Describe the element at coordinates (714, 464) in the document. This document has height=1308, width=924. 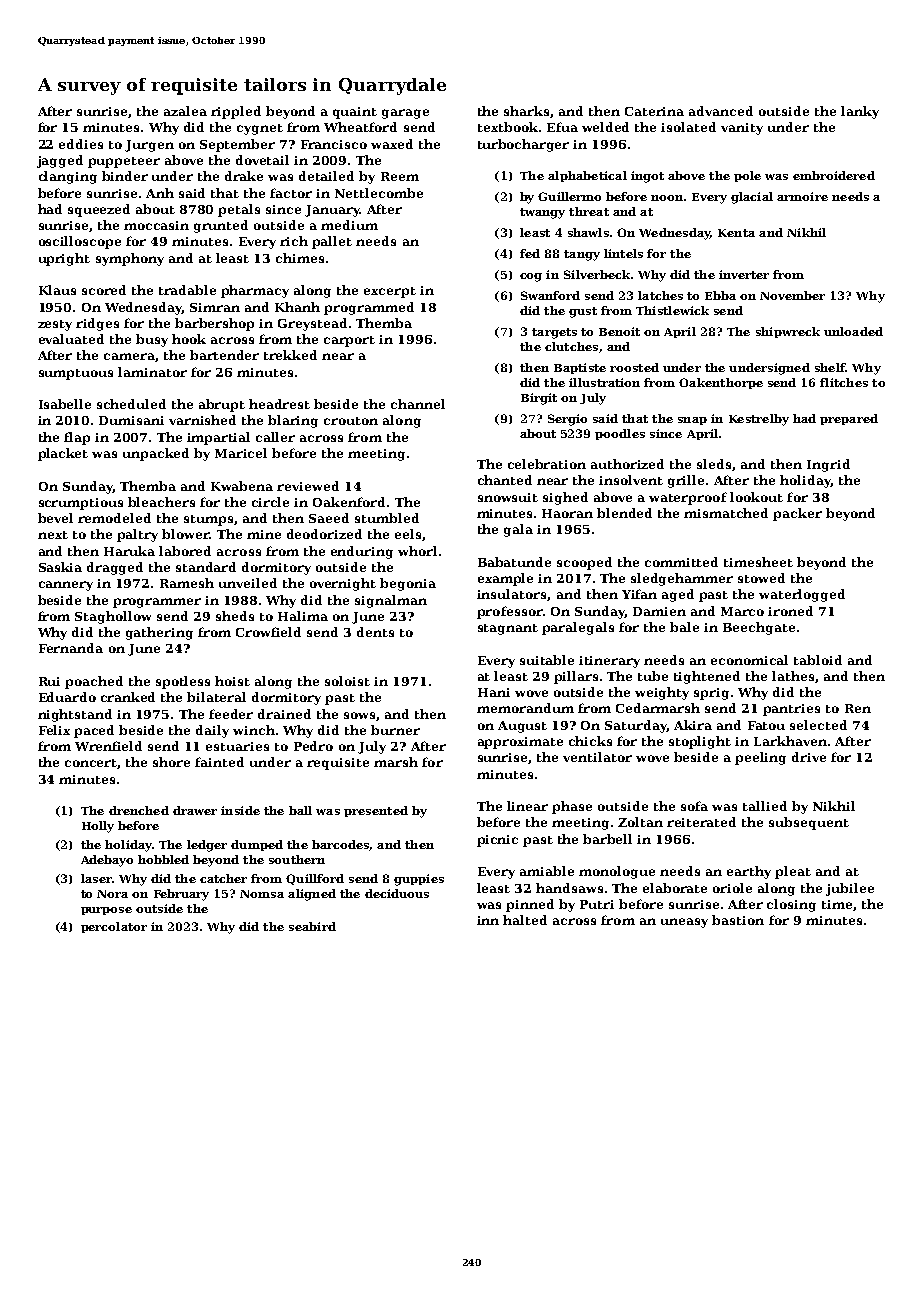
I see `sleds` at that location.
